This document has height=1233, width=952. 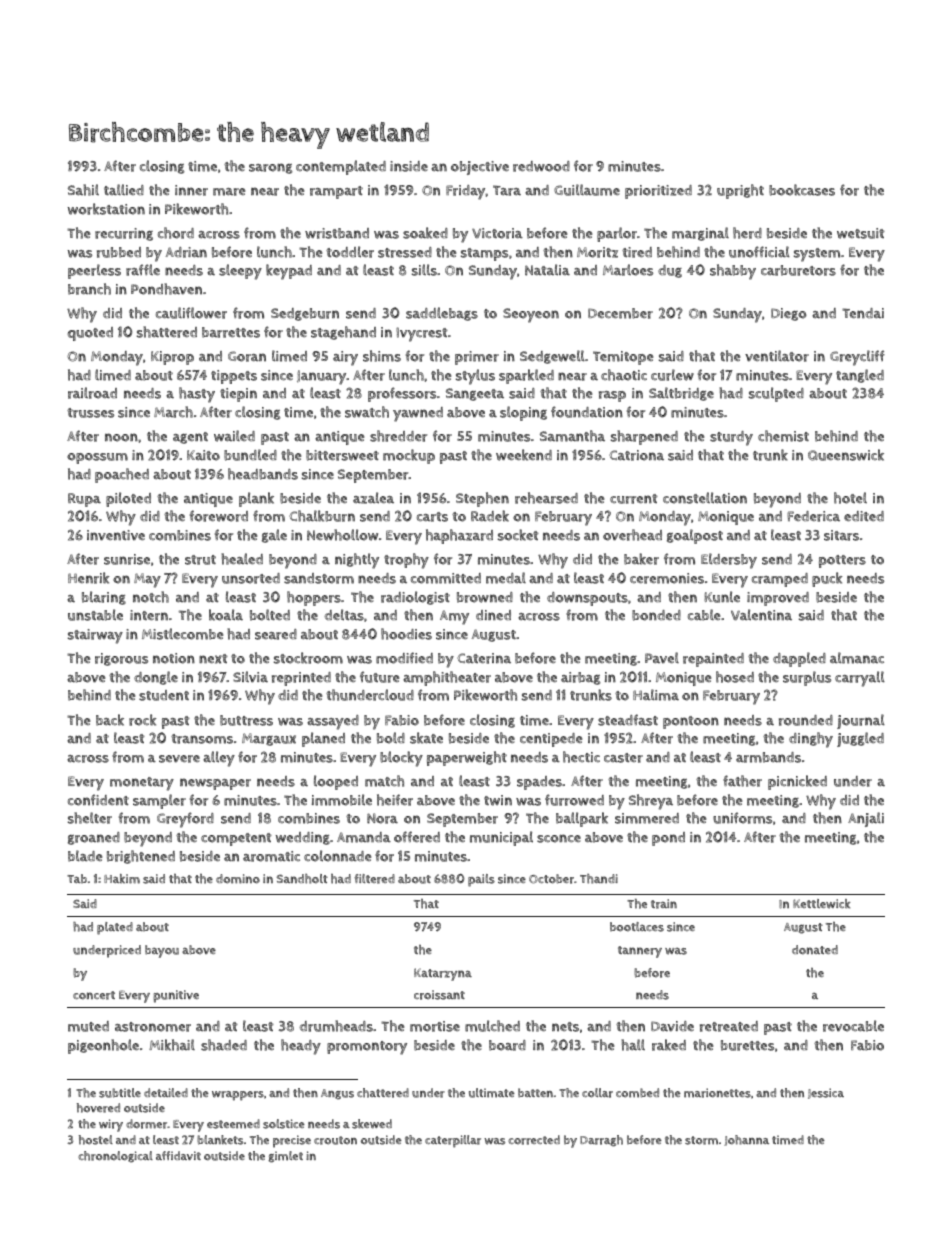 I want to click on stamps, so click(x=484, y=254).
